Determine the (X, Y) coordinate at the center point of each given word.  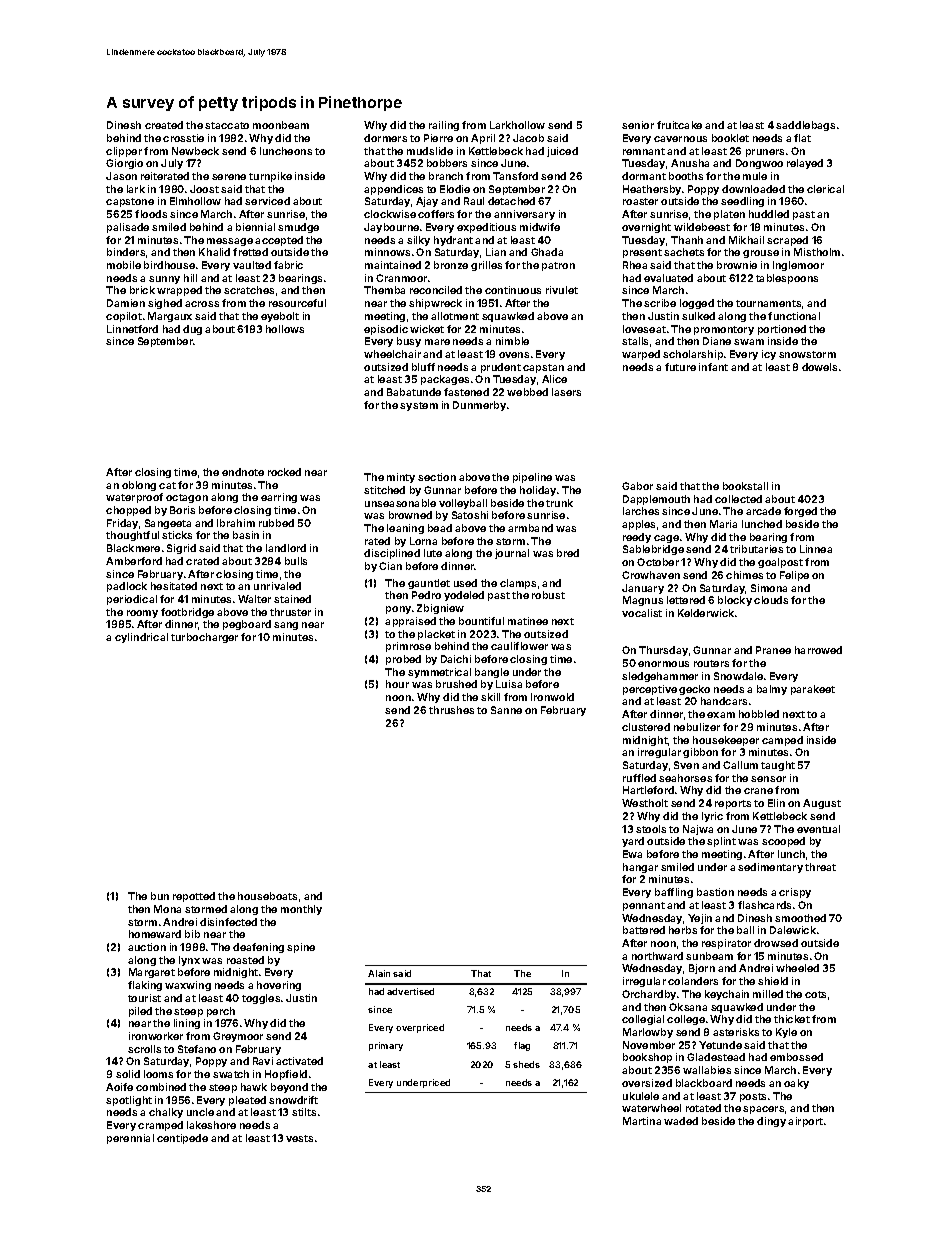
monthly (301, 910)
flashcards (764, 905)
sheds (526, 1064)
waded (681, 1121)
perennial (130, 1139)
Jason (121, 176)
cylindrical (141, 638)
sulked (698, 316)
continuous (513, 290)
